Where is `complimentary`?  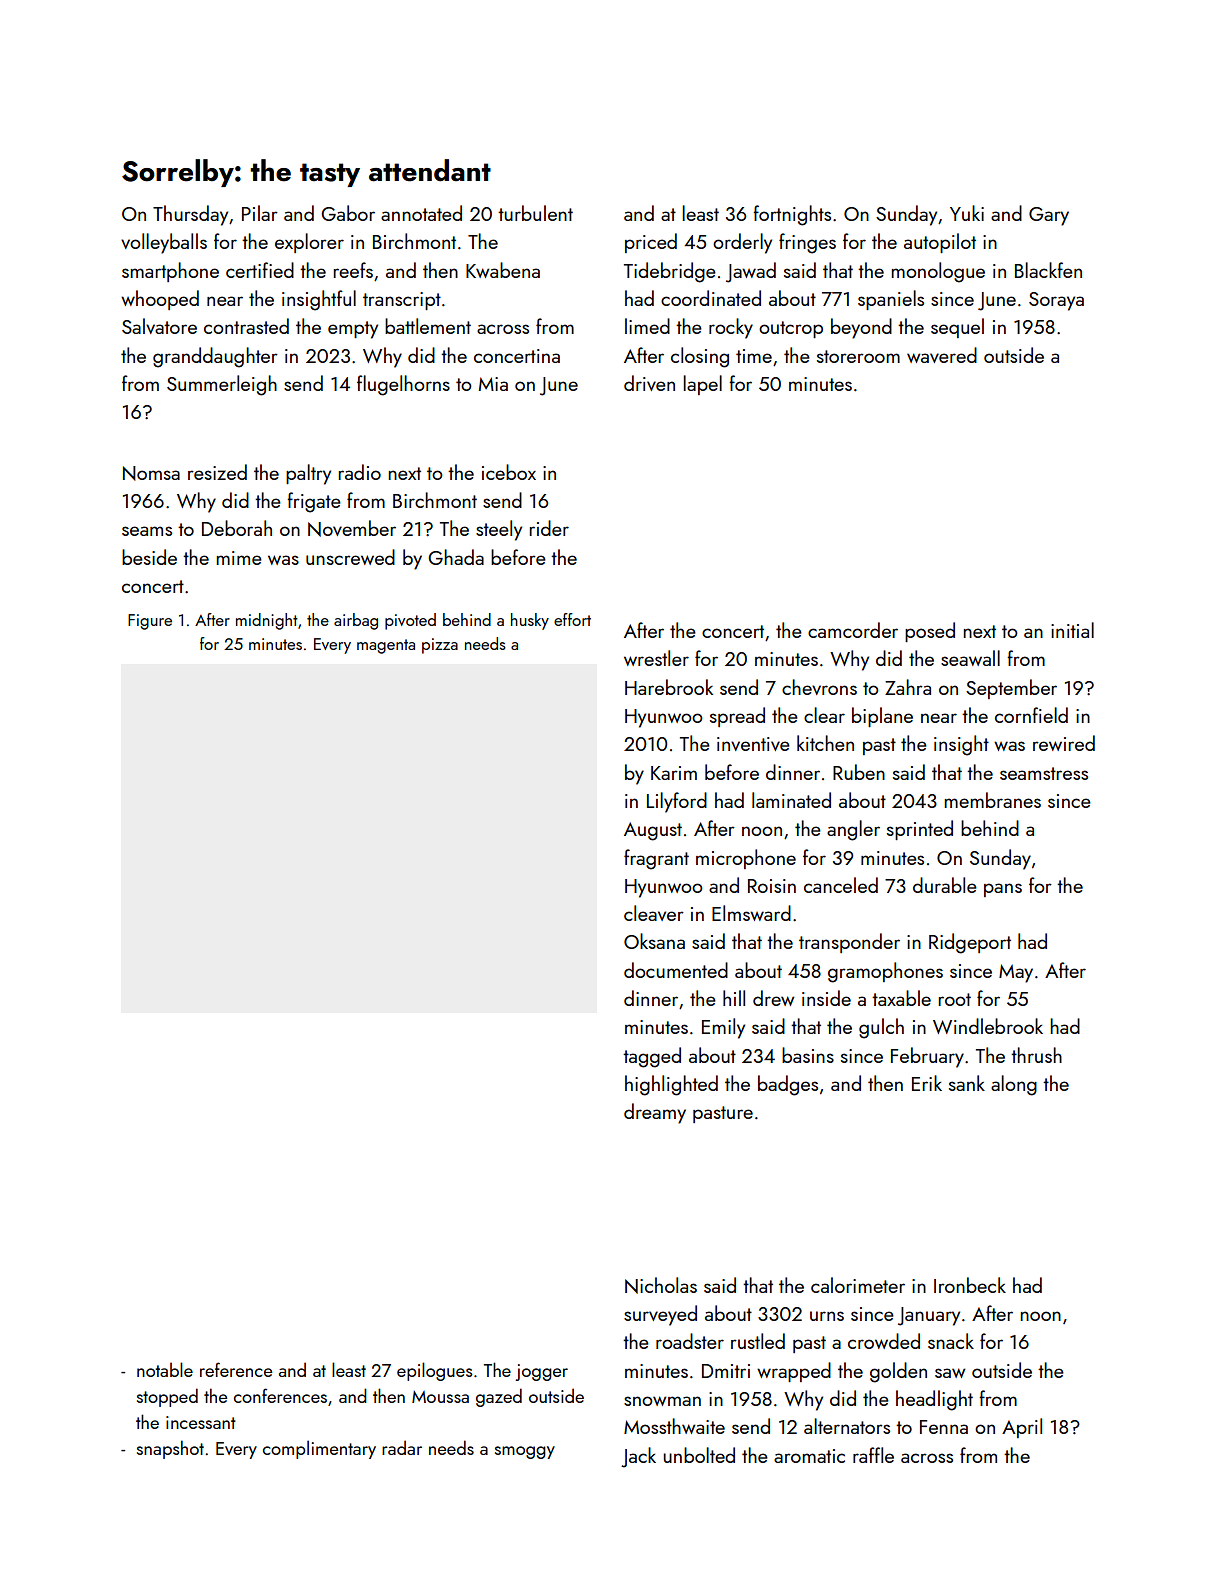
complimentary is located at coordinates (319, 1449).
